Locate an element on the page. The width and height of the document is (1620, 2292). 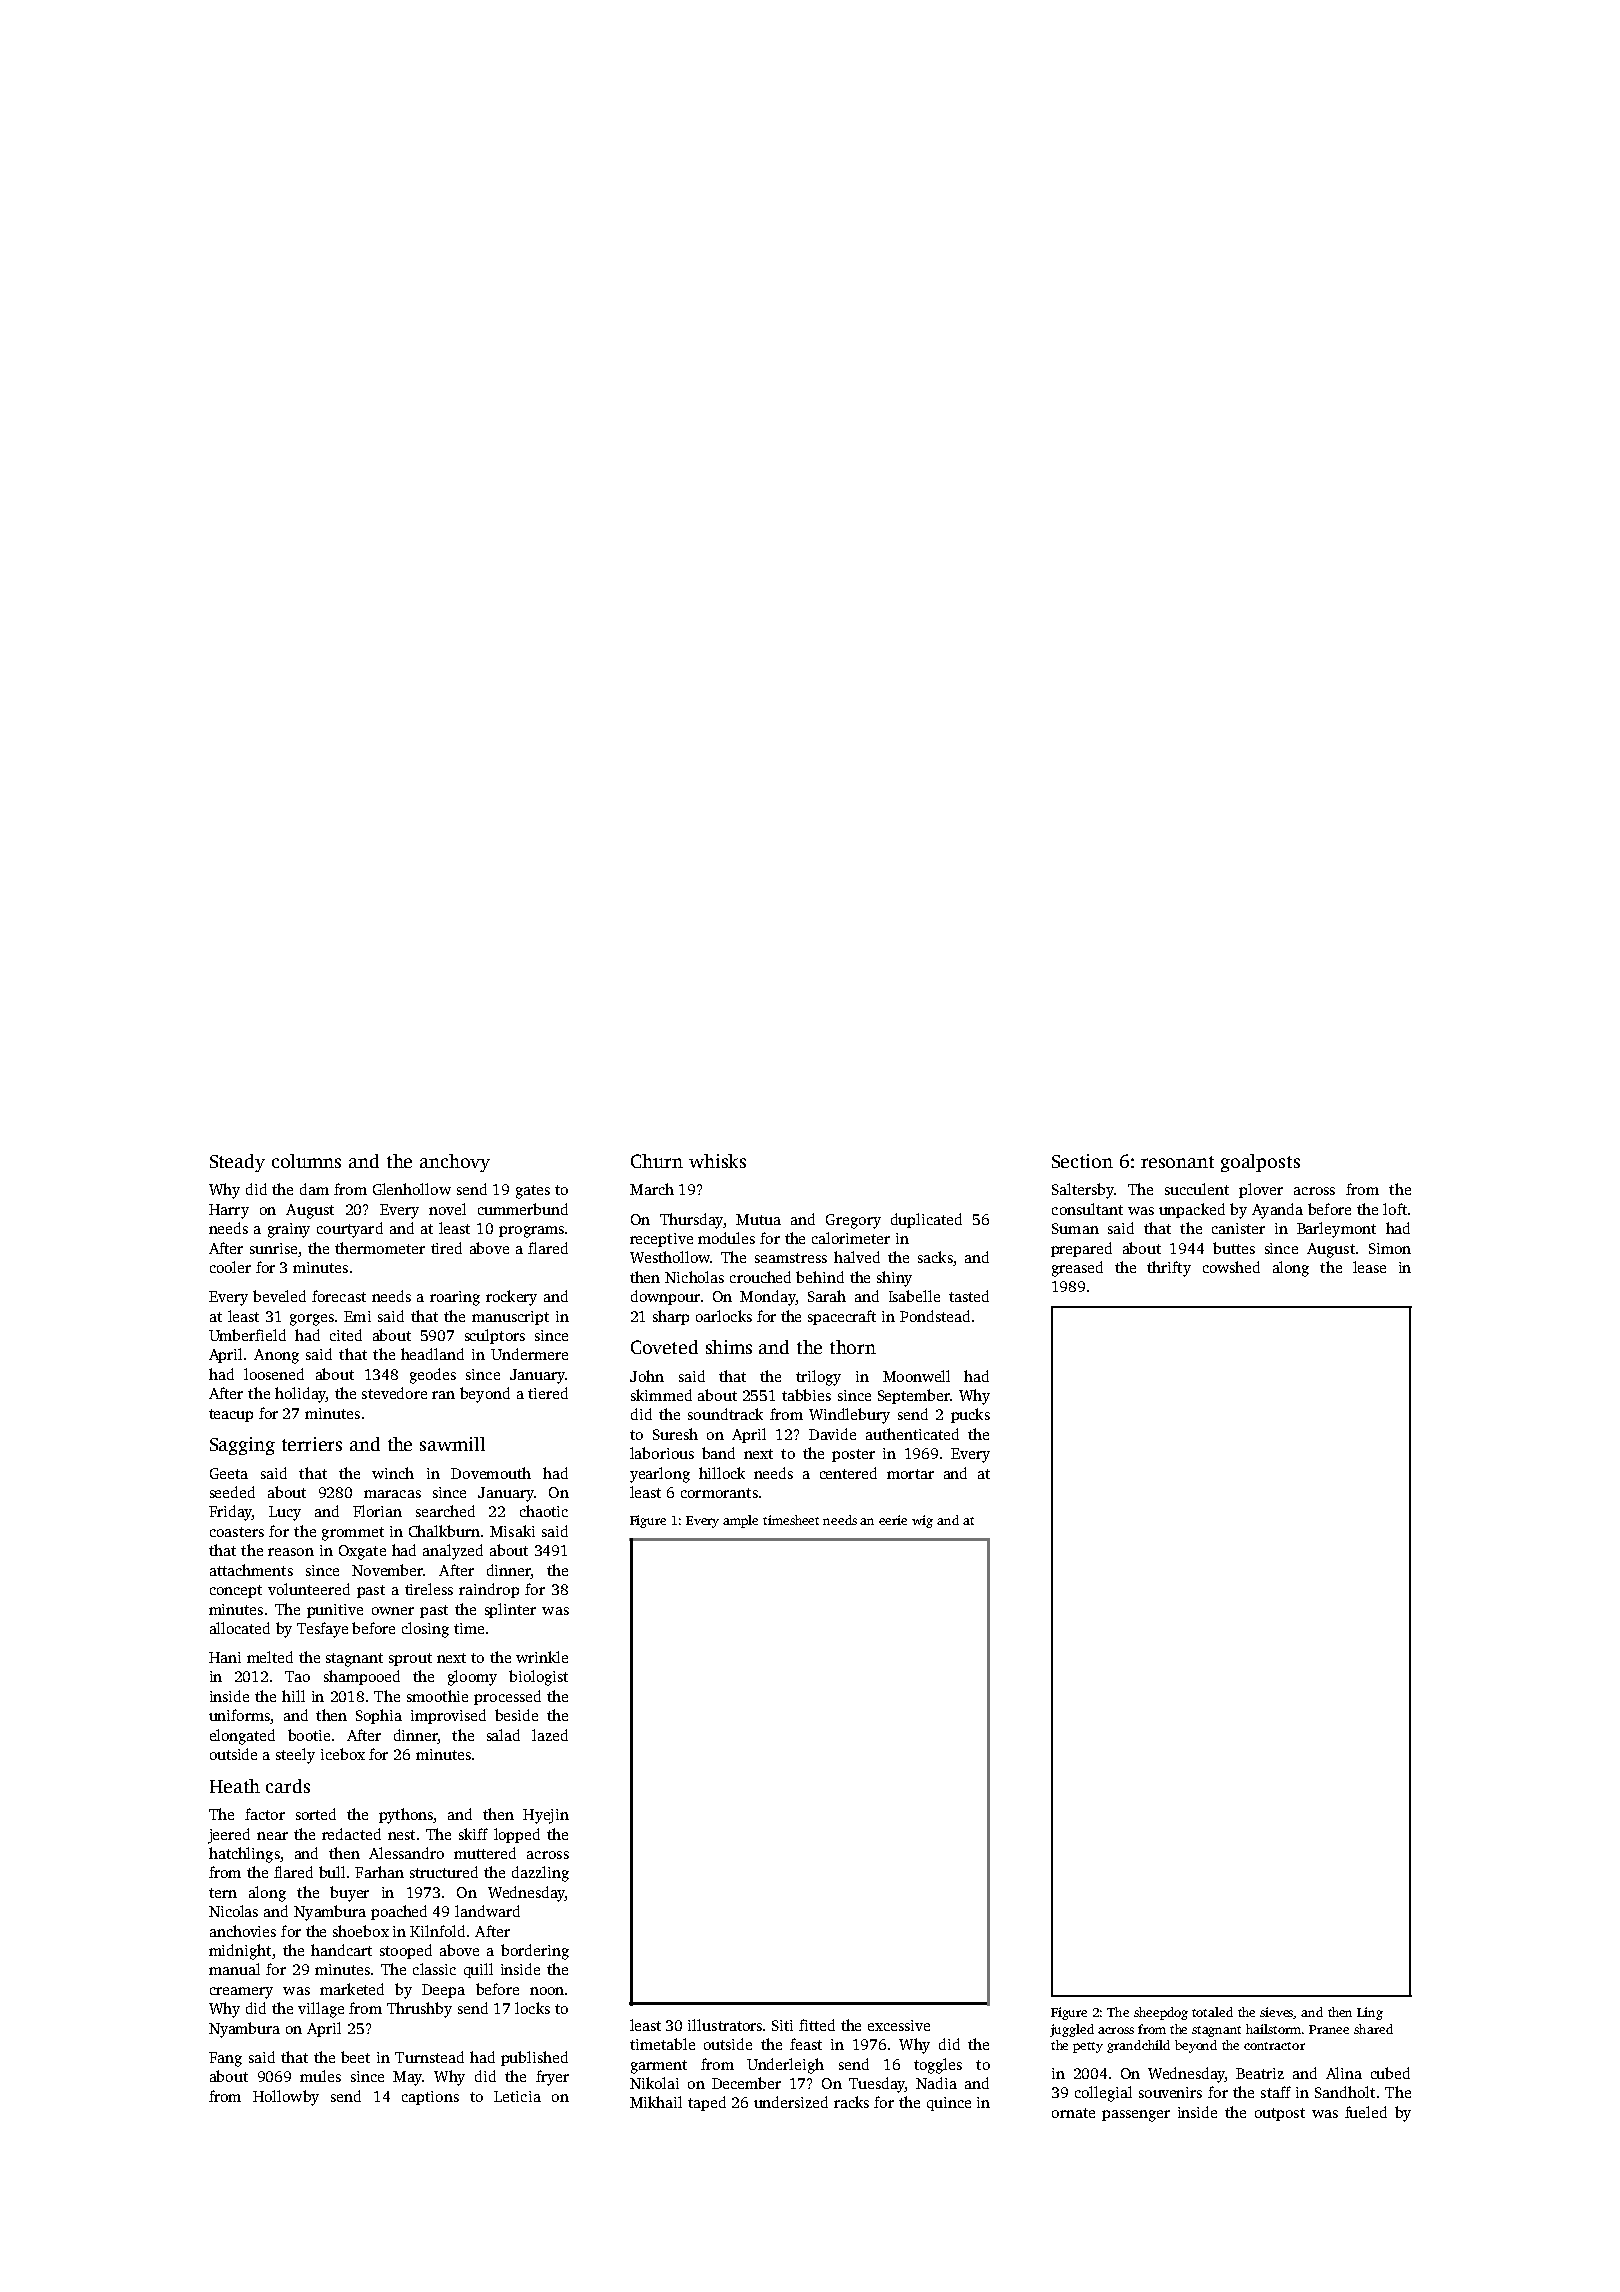
December is located at coordinates (746, 2083).
